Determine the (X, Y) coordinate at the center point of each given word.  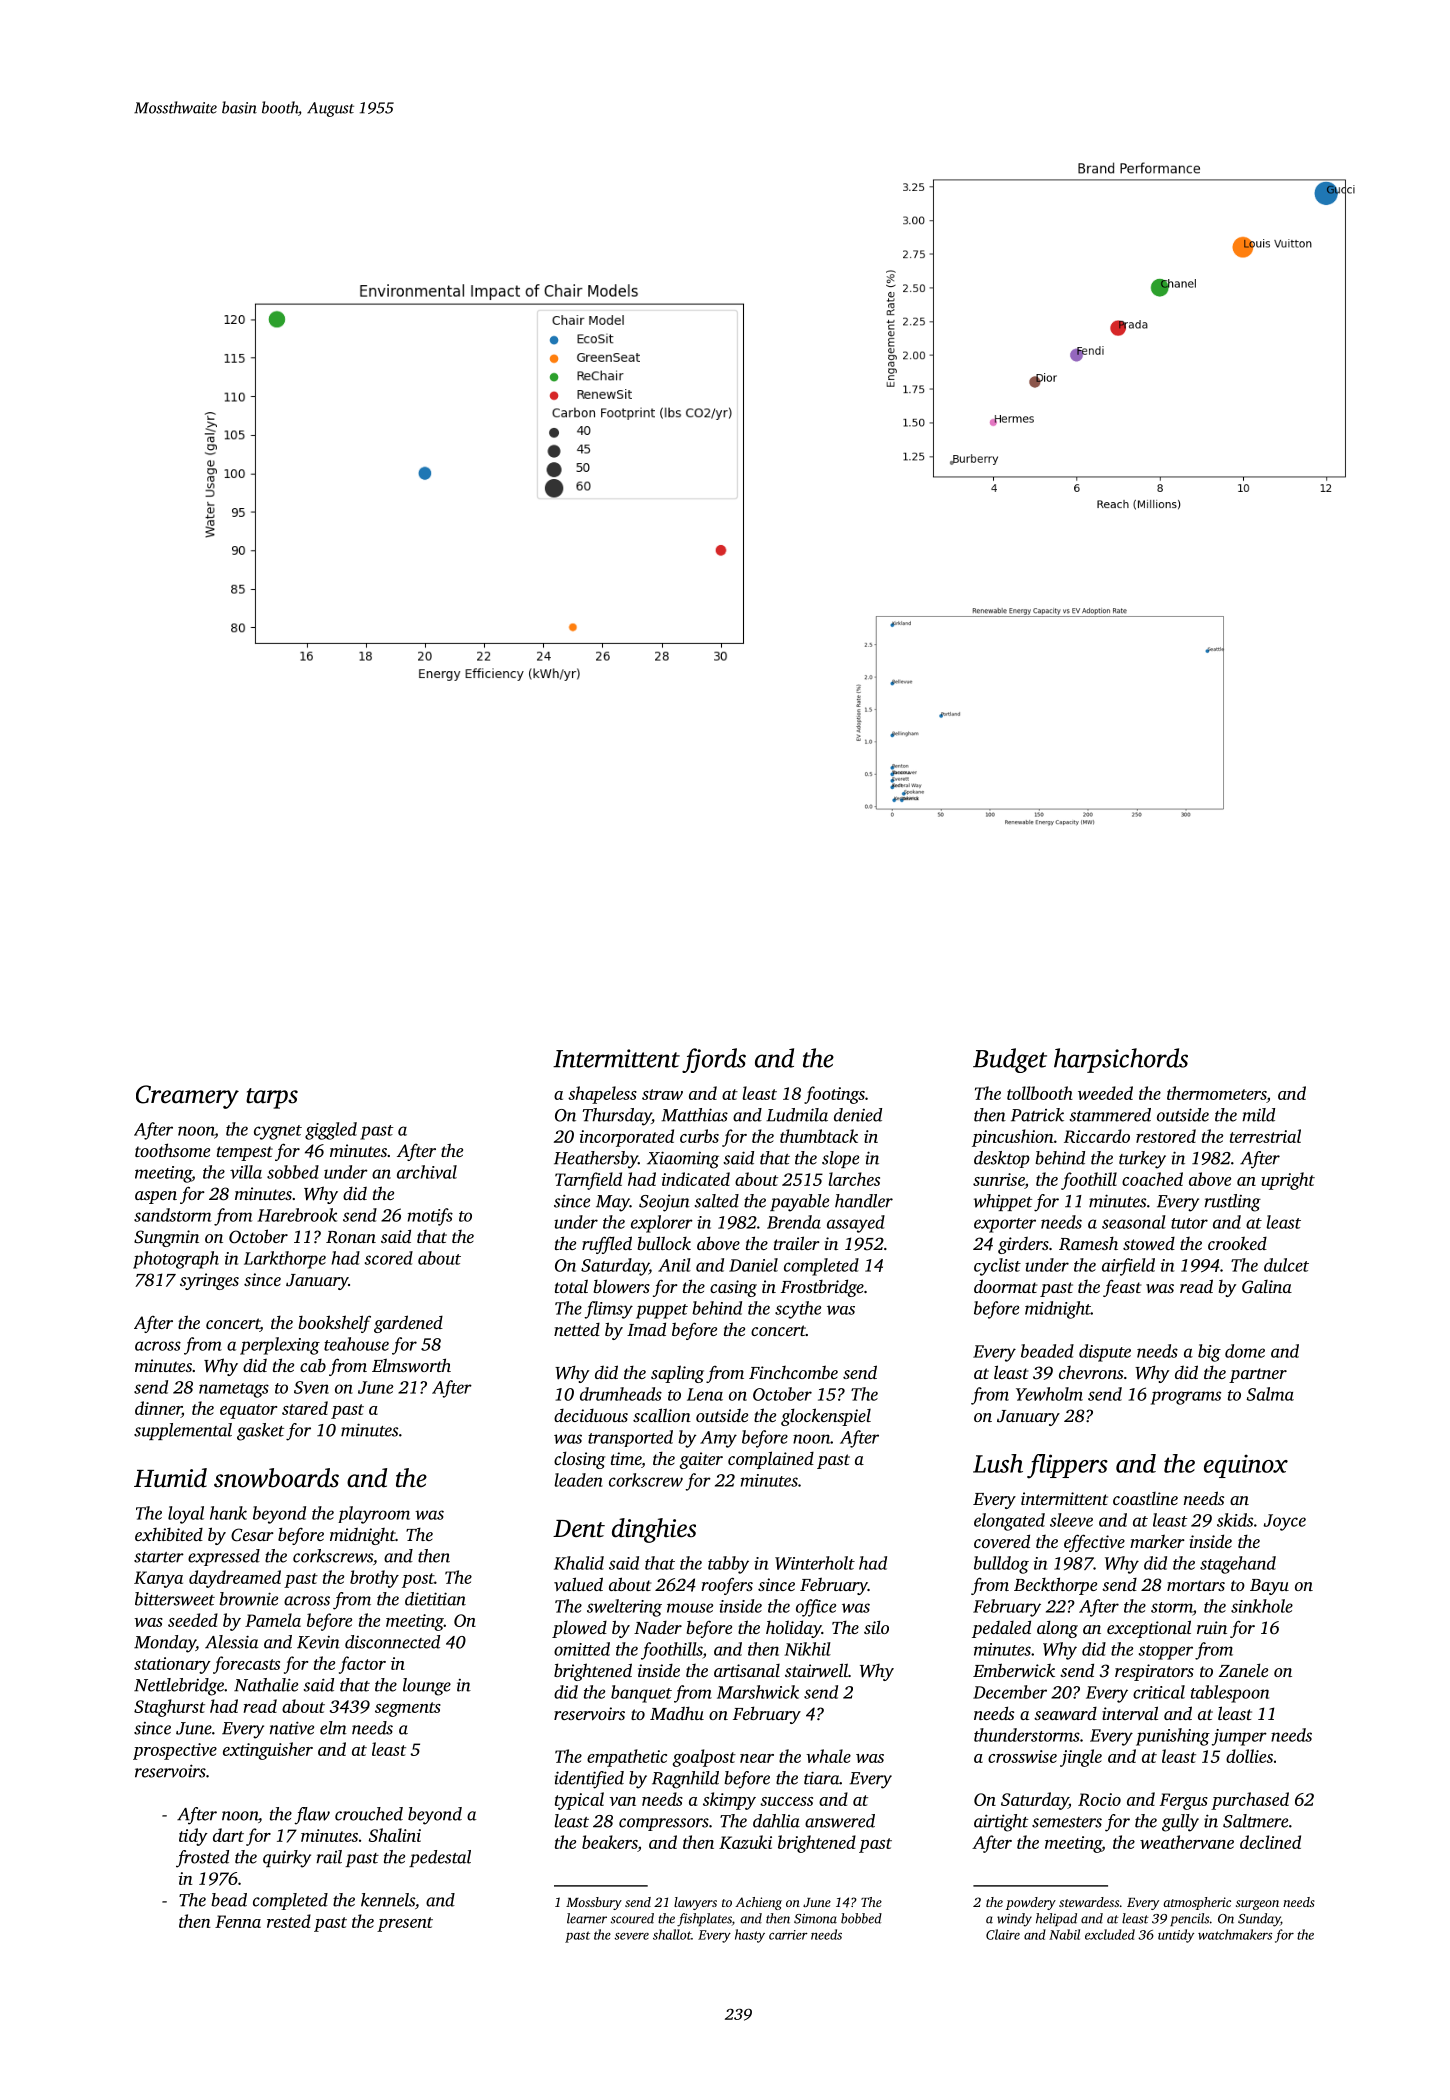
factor (362, 1665)
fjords (714, 1060)
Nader (658, 1627)
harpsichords (1121, 1060)
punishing (1173, 1737)
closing (579, 1460)
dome (1245, 1351)
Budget (1010, 1060)
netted (577, 1329)
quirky (287, 1859)
